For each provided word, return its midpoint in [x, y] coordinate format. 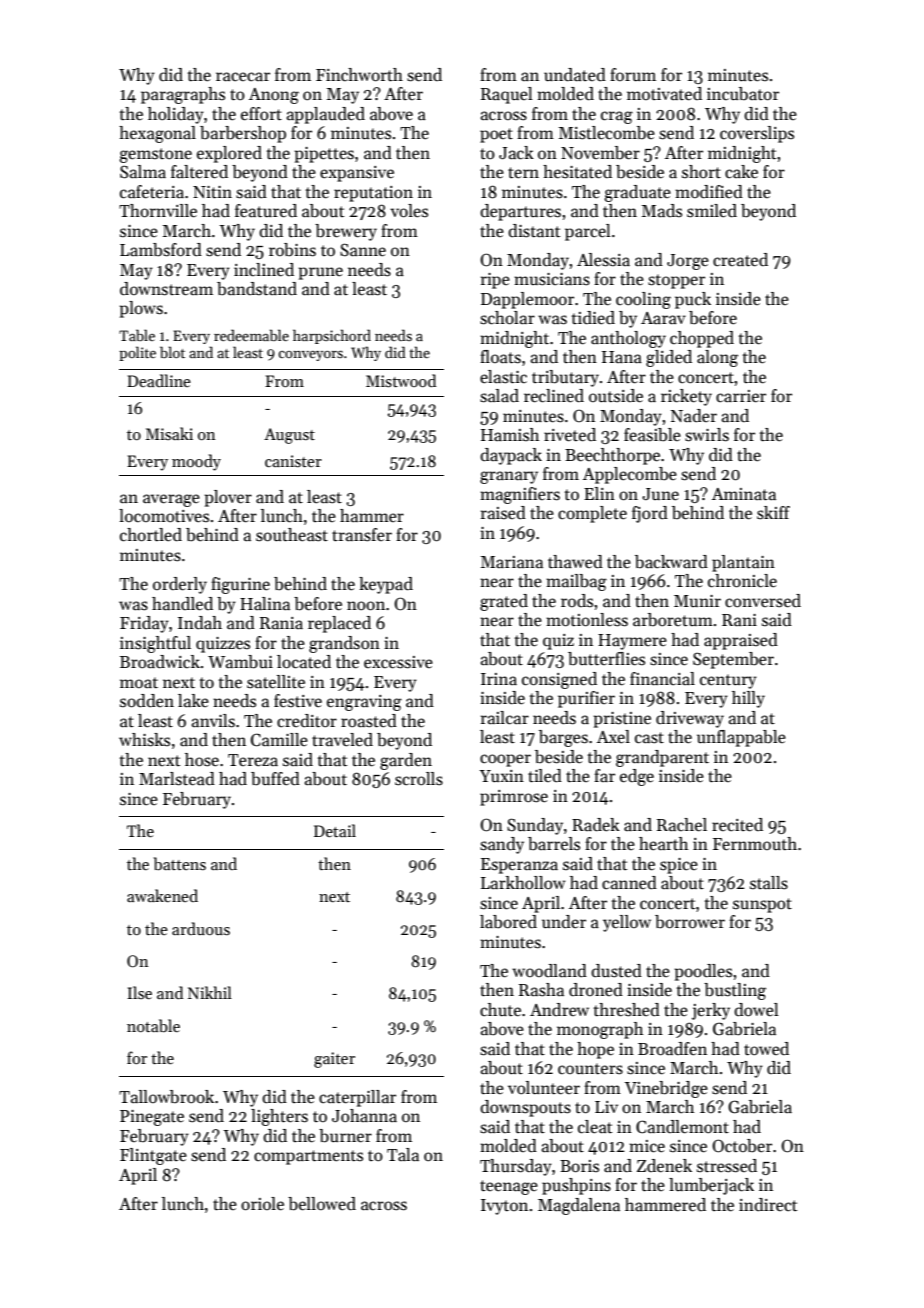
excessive [398, 662]
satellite [276, 682]
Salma [143, 172]
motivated [664, 94]
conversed [763, 601]
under [564, 922]
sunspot [762, 905]
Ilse [139, 992]
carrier [741, 396]
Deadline [159, 380]
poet [496, 135]
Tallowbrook [166, 1097]
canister [293, 461]
